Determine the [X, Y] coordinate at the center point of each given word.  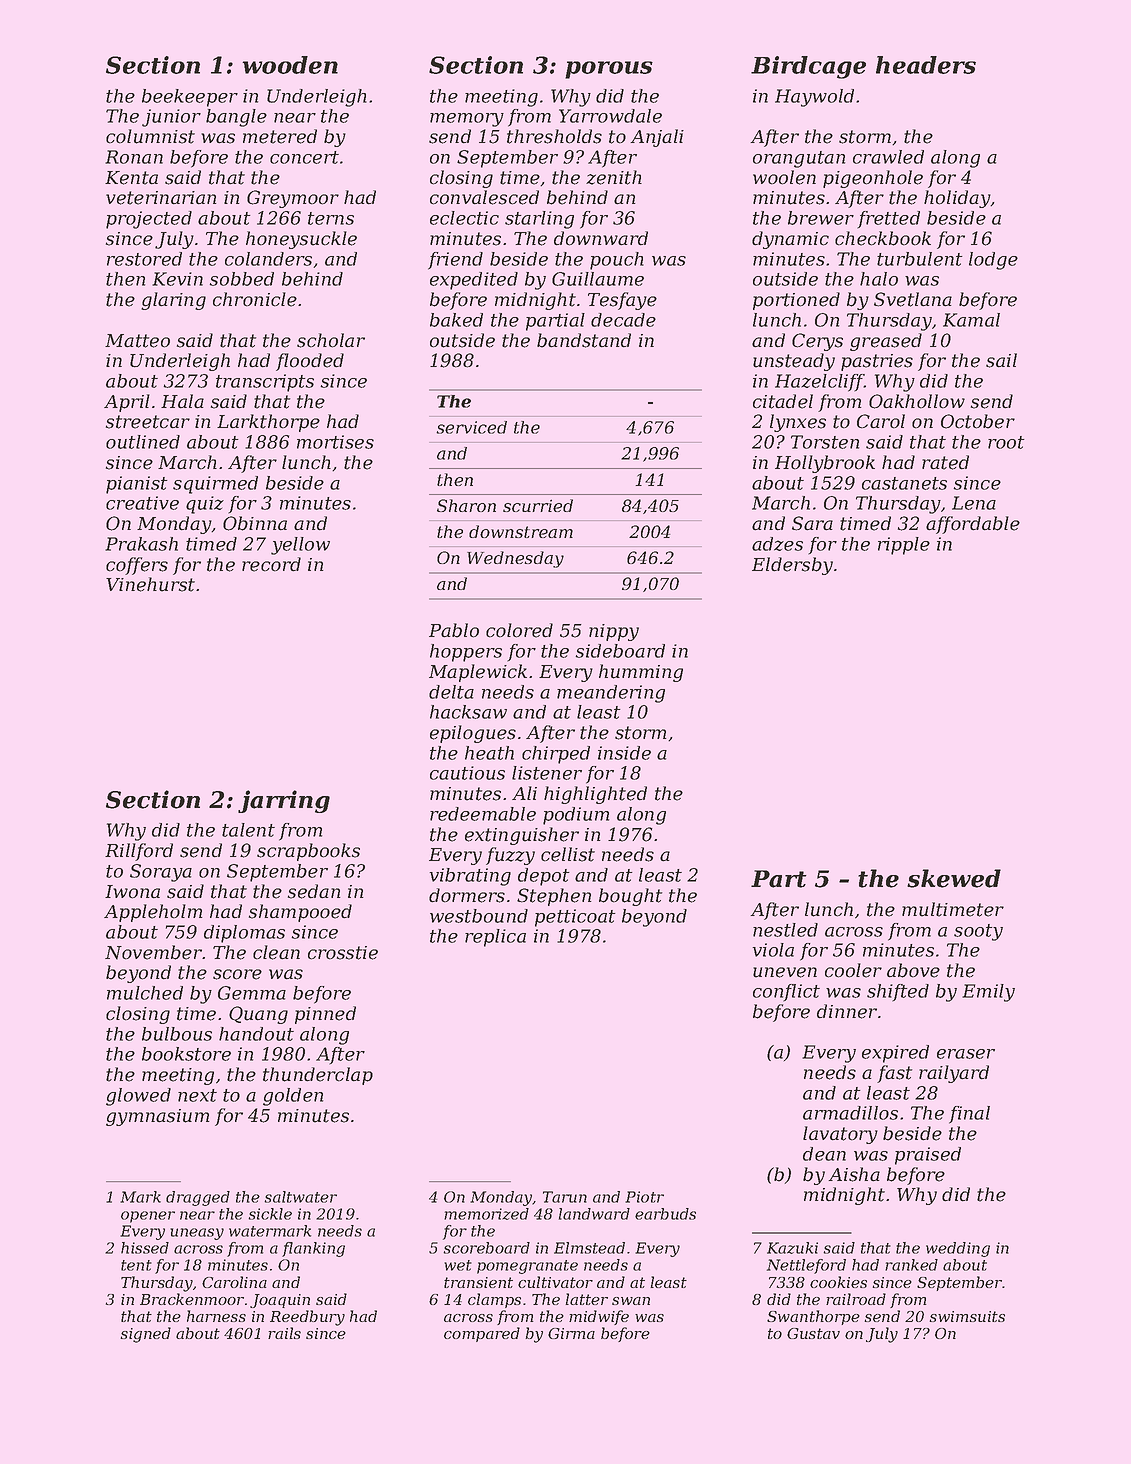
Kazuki [792, 1248]
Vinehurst [150, 584]
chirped [556, 755]
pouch [617, 261]
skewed [954, 878]
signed [146, 1335]
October [978, 421]
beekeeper [190, 98]
